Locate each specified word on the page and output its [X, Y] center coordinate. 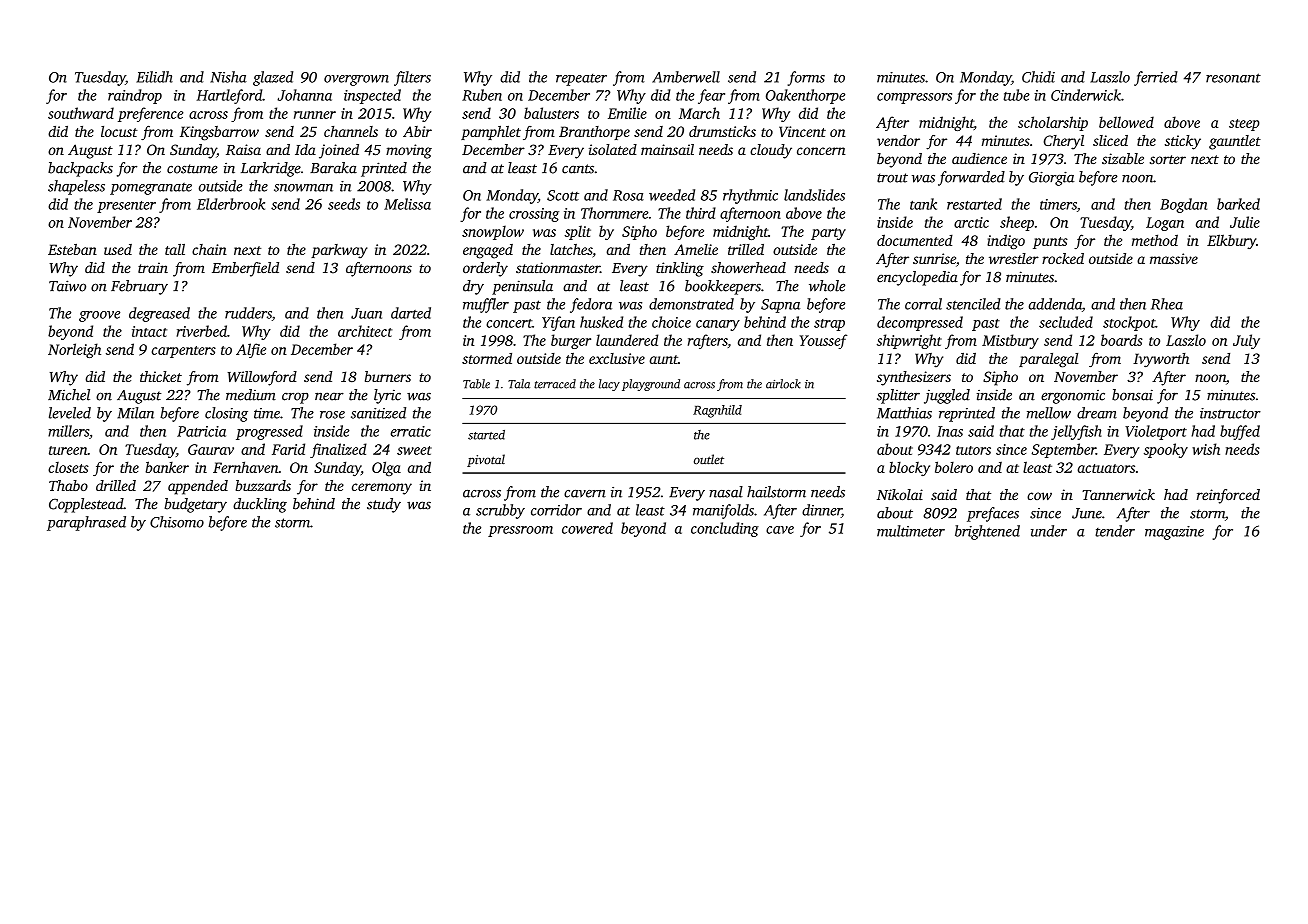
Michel [69, 395]
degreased [159, 314]
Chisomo [177, 522]
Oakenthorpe [805, 96]
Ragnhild [717, 411]
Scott [563, 195]
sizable [1123, 158]
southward [81, 113]
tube [1017, 95]
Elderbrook [231, 204]
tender [1115, 531]
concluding [725, 529]
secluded [1066, 322]
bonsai [1132, 395]
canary [718, 325]
